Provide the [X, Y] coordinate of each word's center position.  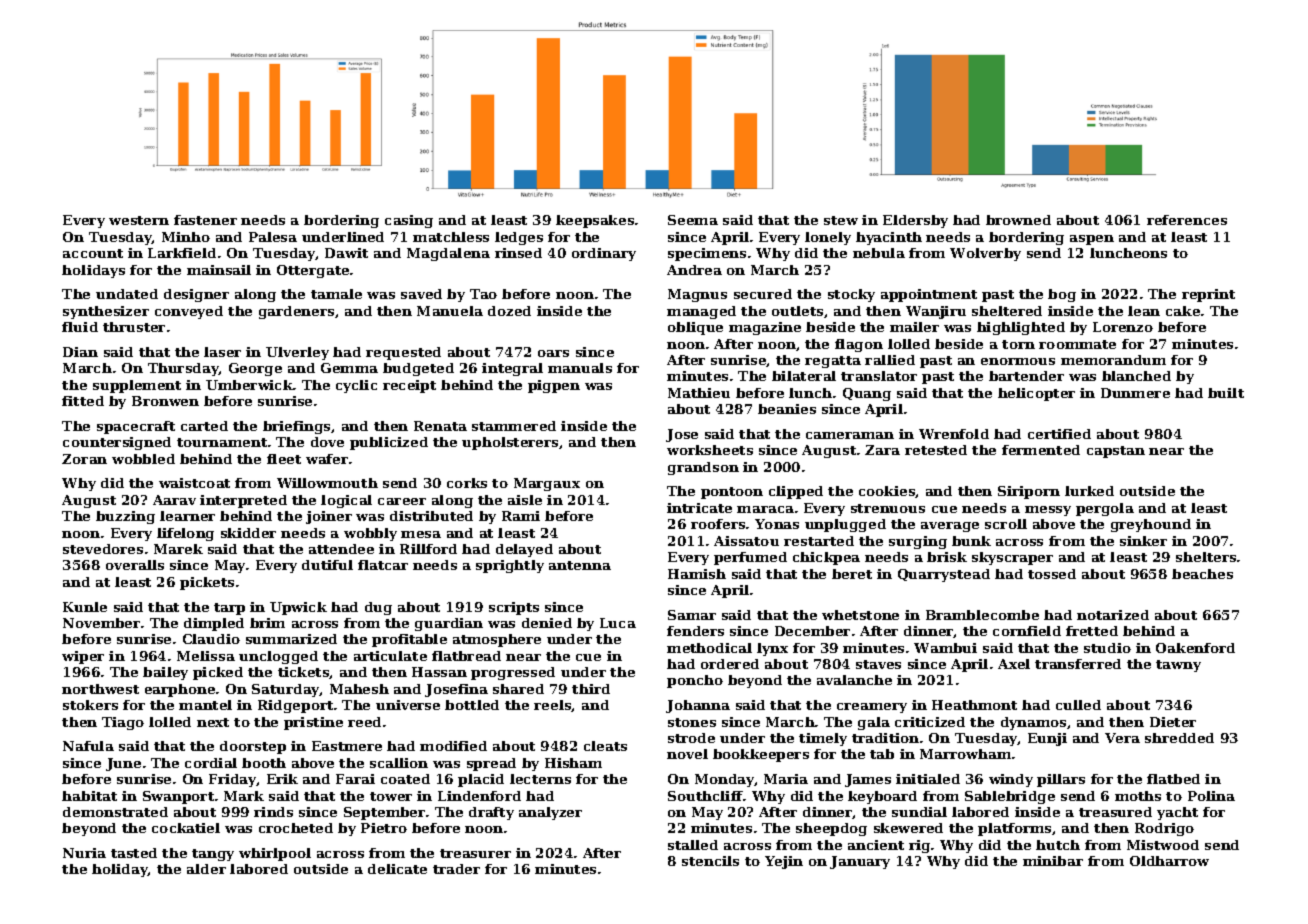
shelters [1206, 557]
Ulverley [297, 353]
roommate [1077, 344]
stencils [710, 861]
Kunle [85, 607]
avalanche [854, 680]
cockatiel [186, 828]
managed [701, 312]
